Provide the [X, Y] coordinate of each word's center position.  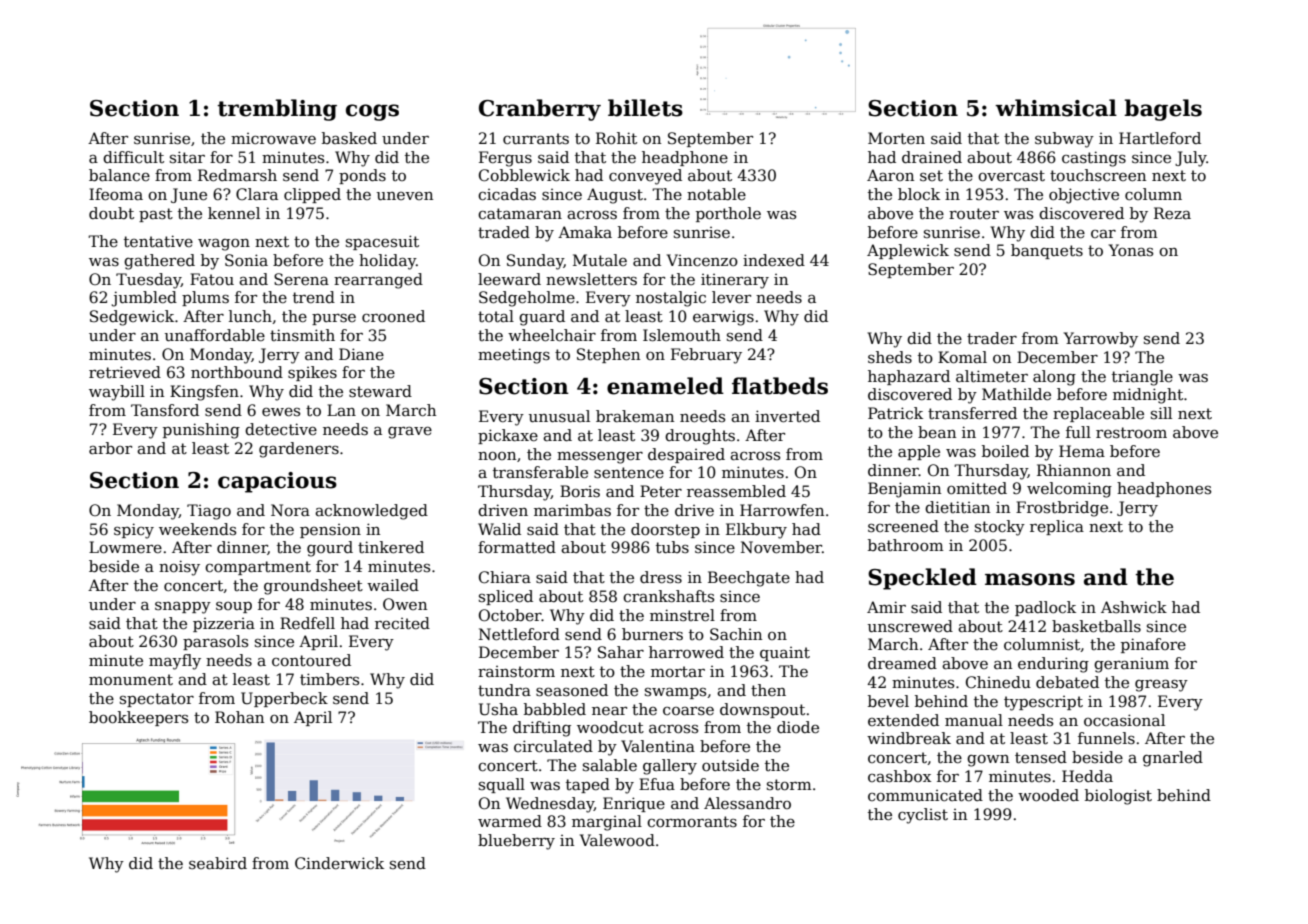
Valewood [617, 840]
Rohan [239, 717]
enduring [1053, 665]
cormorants [692, 821]
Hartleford [1160, 138]
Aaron [890, 175]
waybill [117, 393]
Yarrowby [1101, 340]
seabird [218, 863]
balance [119, 175]
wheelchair [552, 335]
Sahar [621, 652]
